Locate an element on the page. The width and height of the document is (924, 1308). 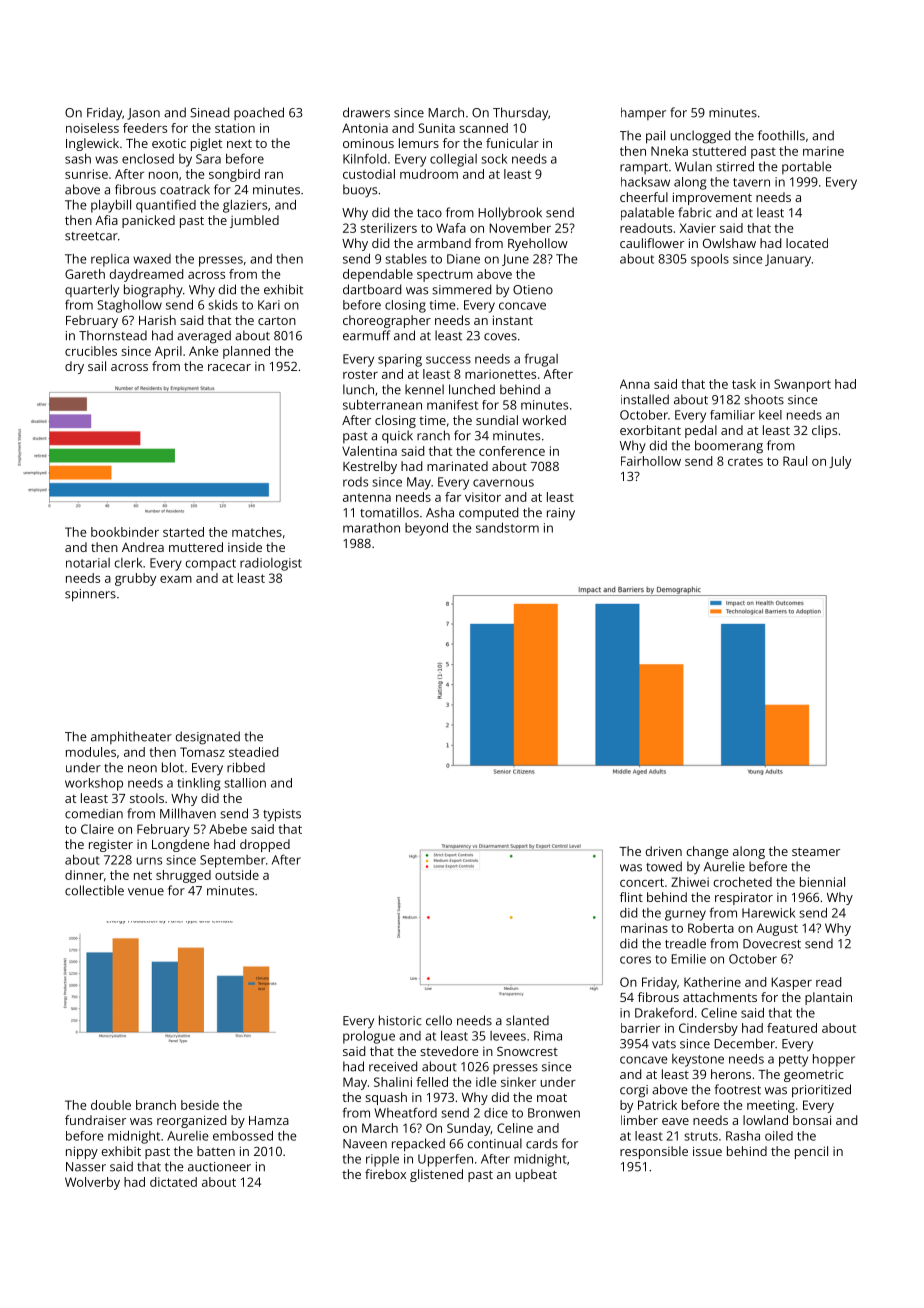
collectible is located at coordinates (94, 890).
